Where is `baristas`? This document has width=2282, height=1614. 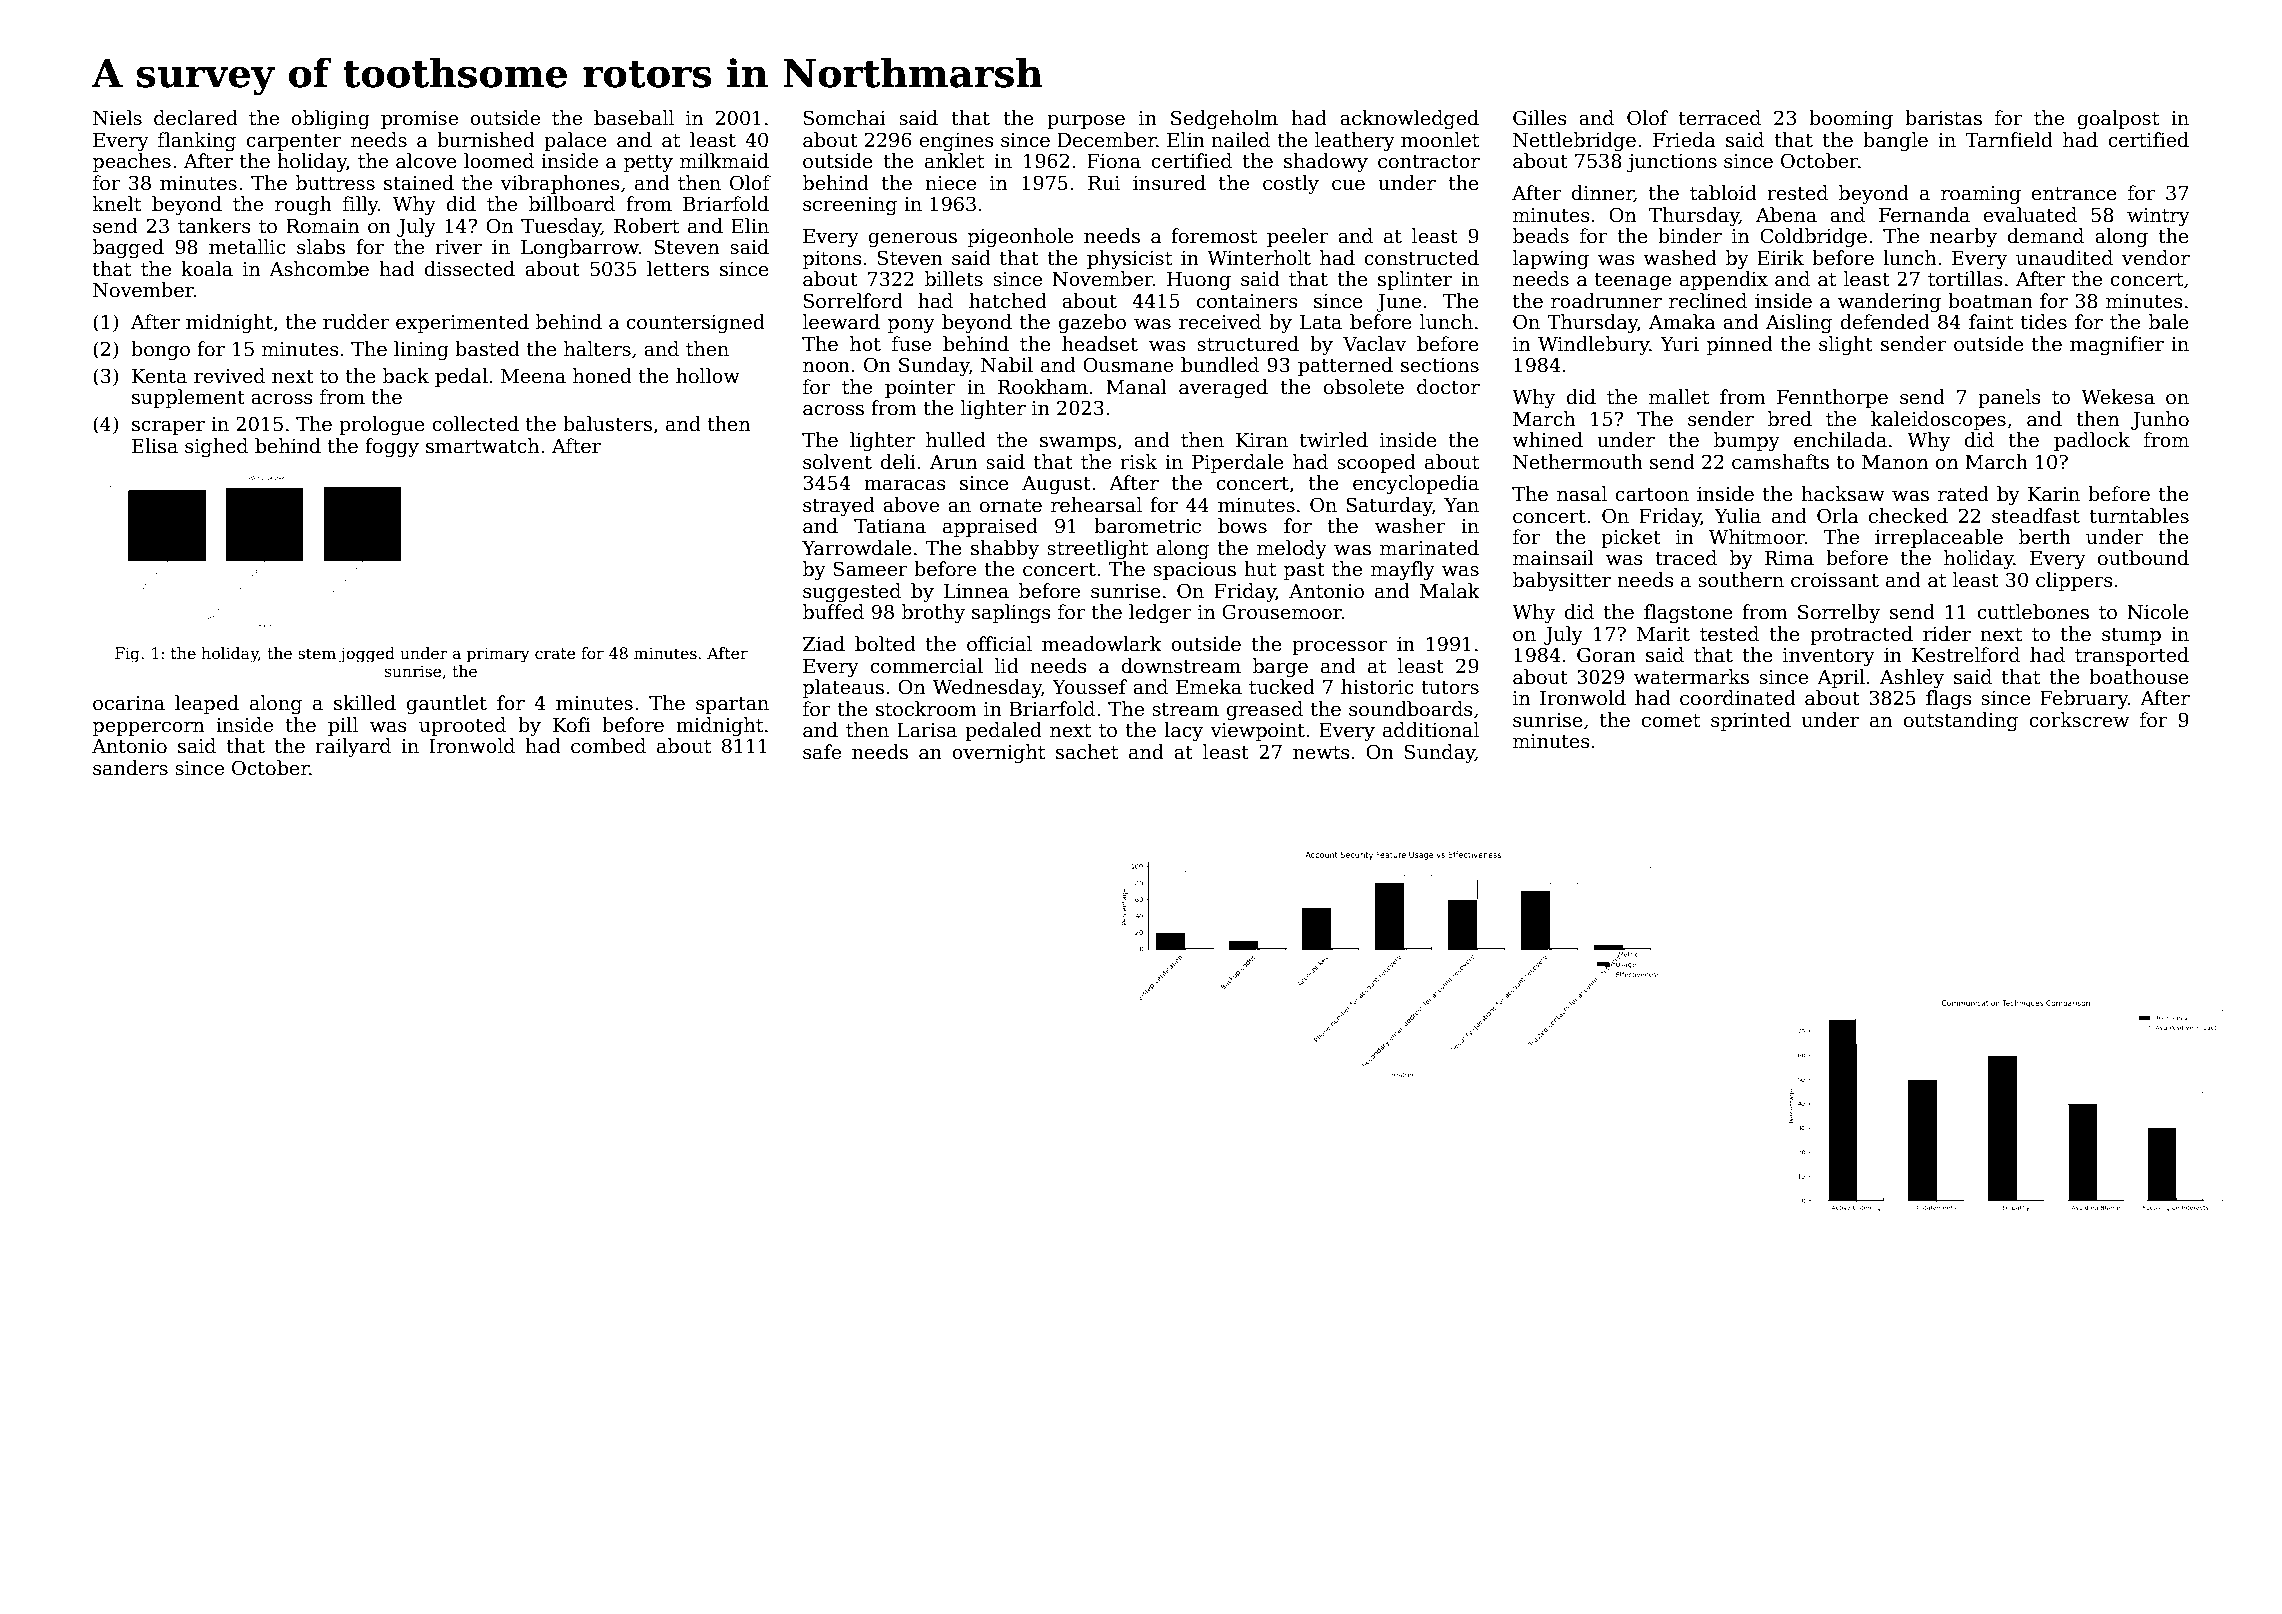
baristas is located at coordinates (1943, 118).
